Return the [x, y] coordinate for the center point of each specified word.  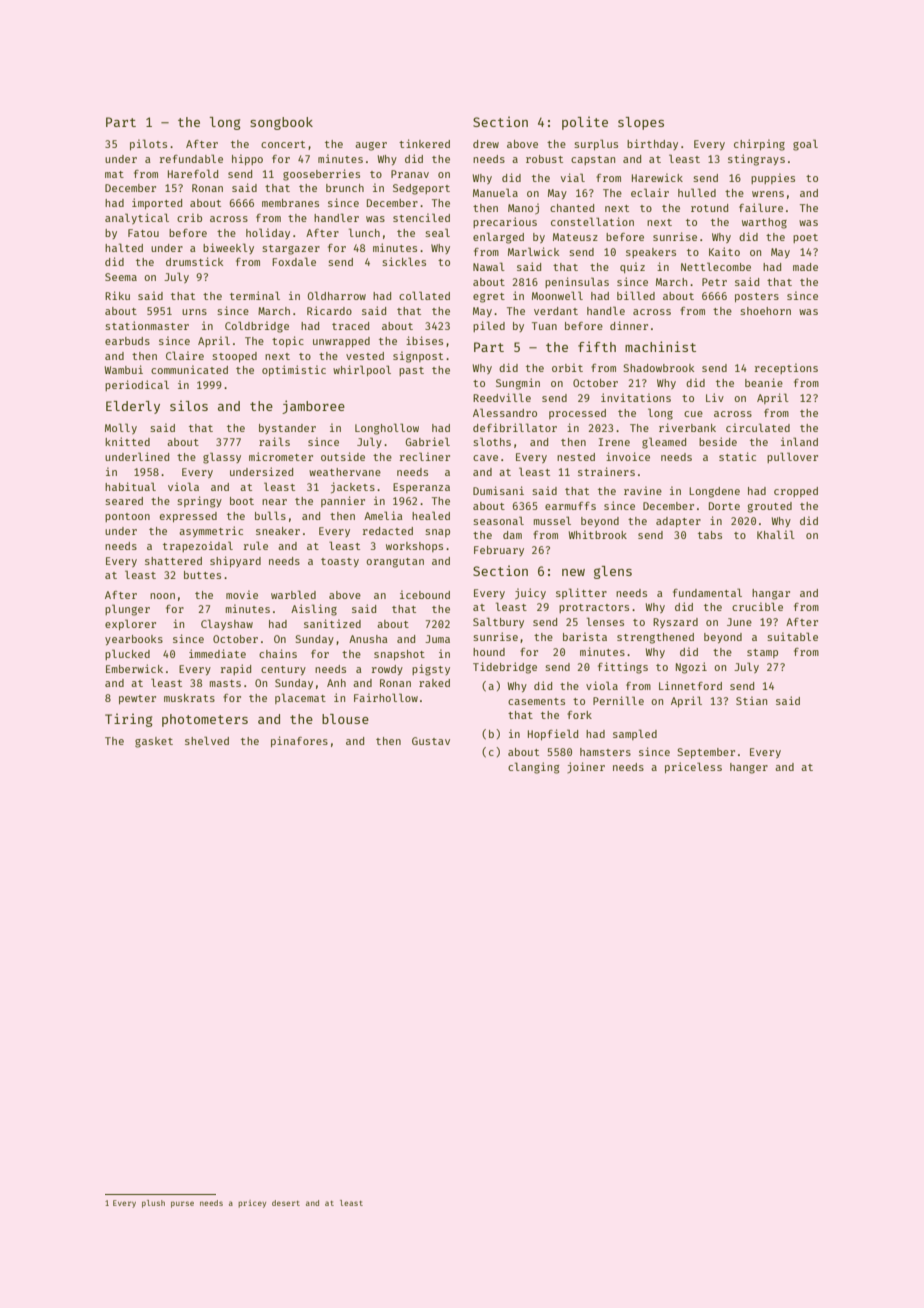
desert [286, 1203]
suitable [792, 636]
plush [153, 1204]
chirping [759, 145]
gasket [154, 742]
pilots [148, 144]
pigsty [431, 670]
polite [585, 123]
